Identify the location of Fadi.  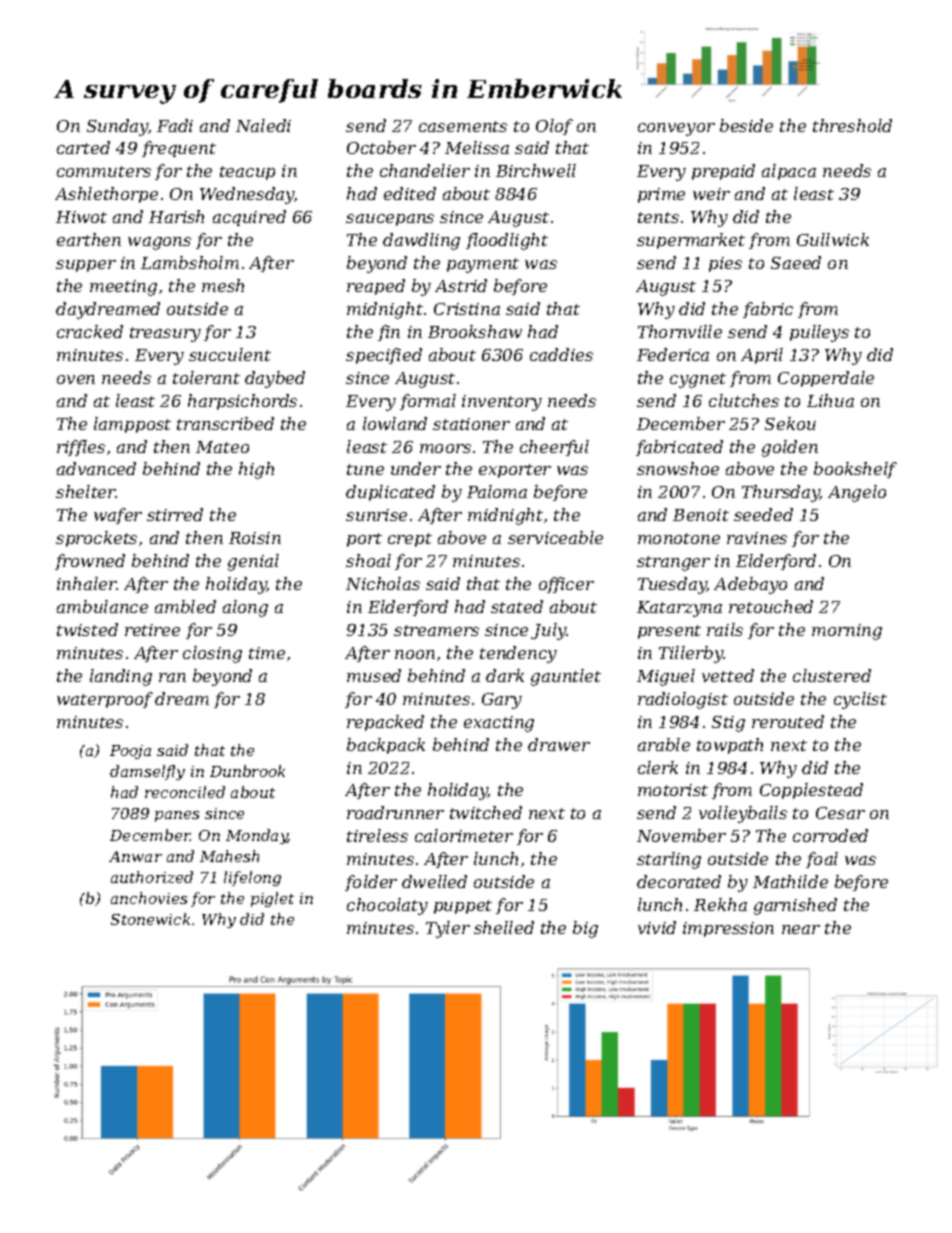
(175, 125).
